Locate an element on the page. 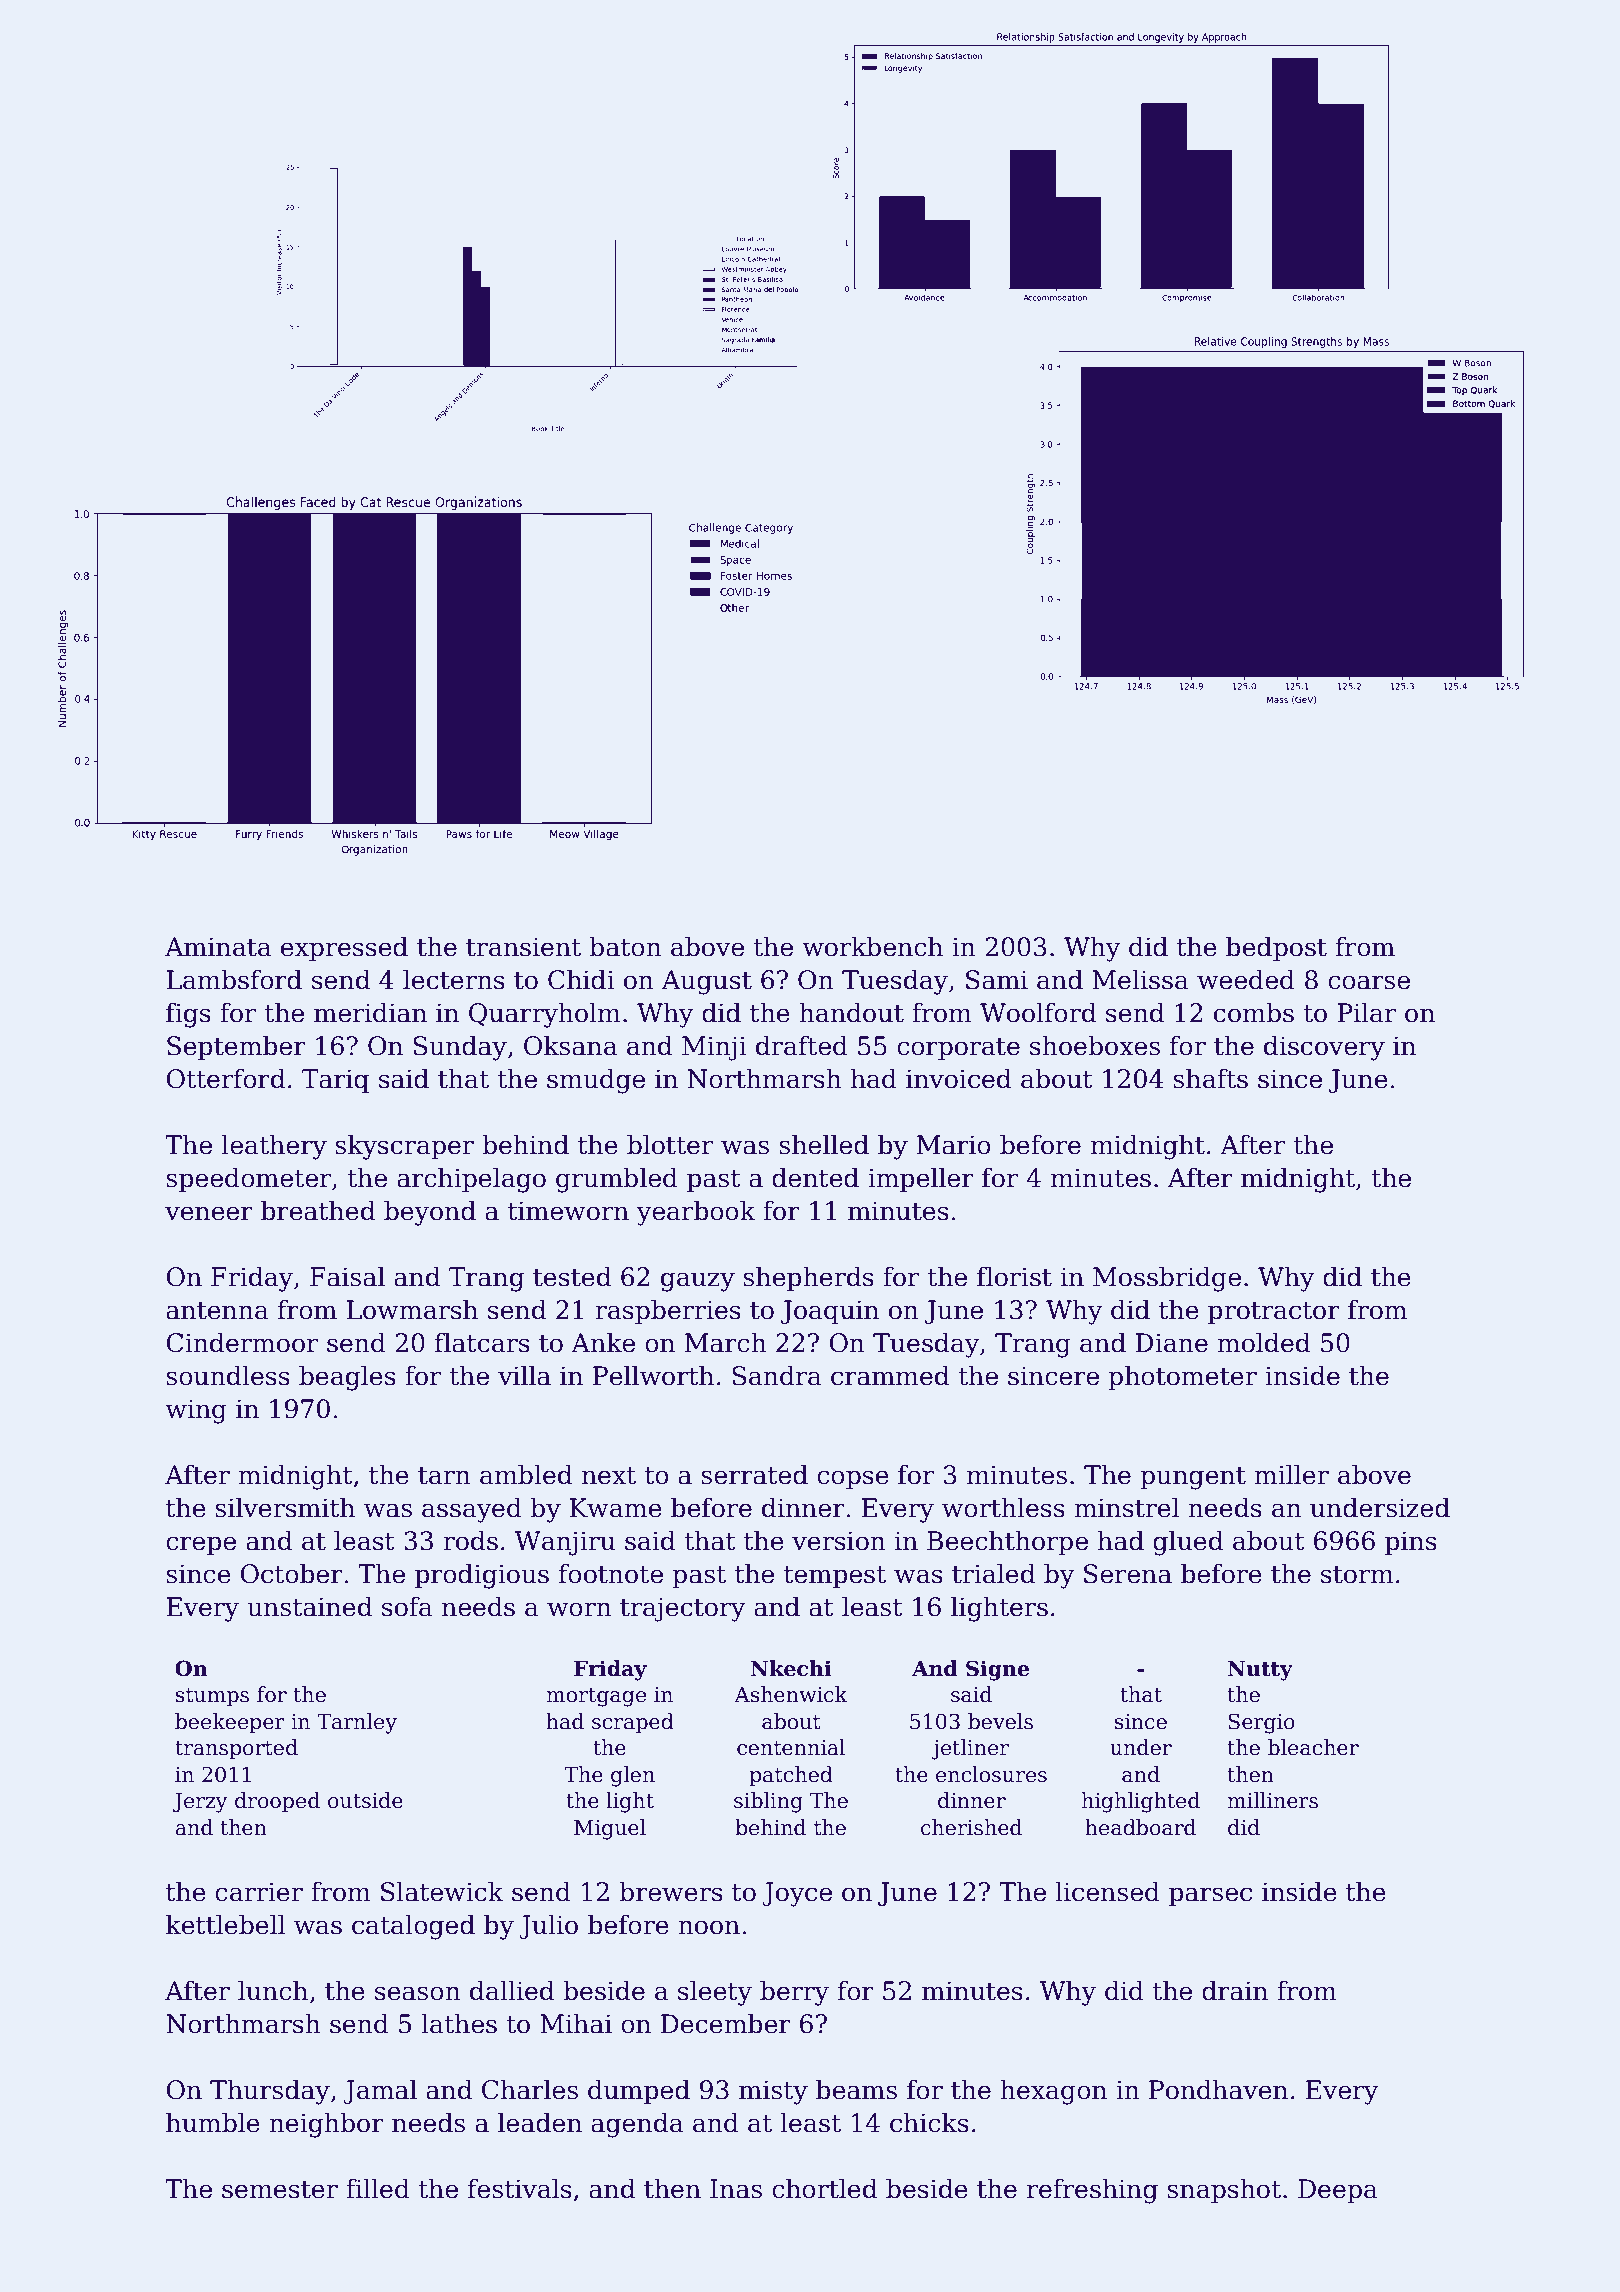 The height and width of the page is (2292, 1620). outside is located at coordinates (365, 1800).
